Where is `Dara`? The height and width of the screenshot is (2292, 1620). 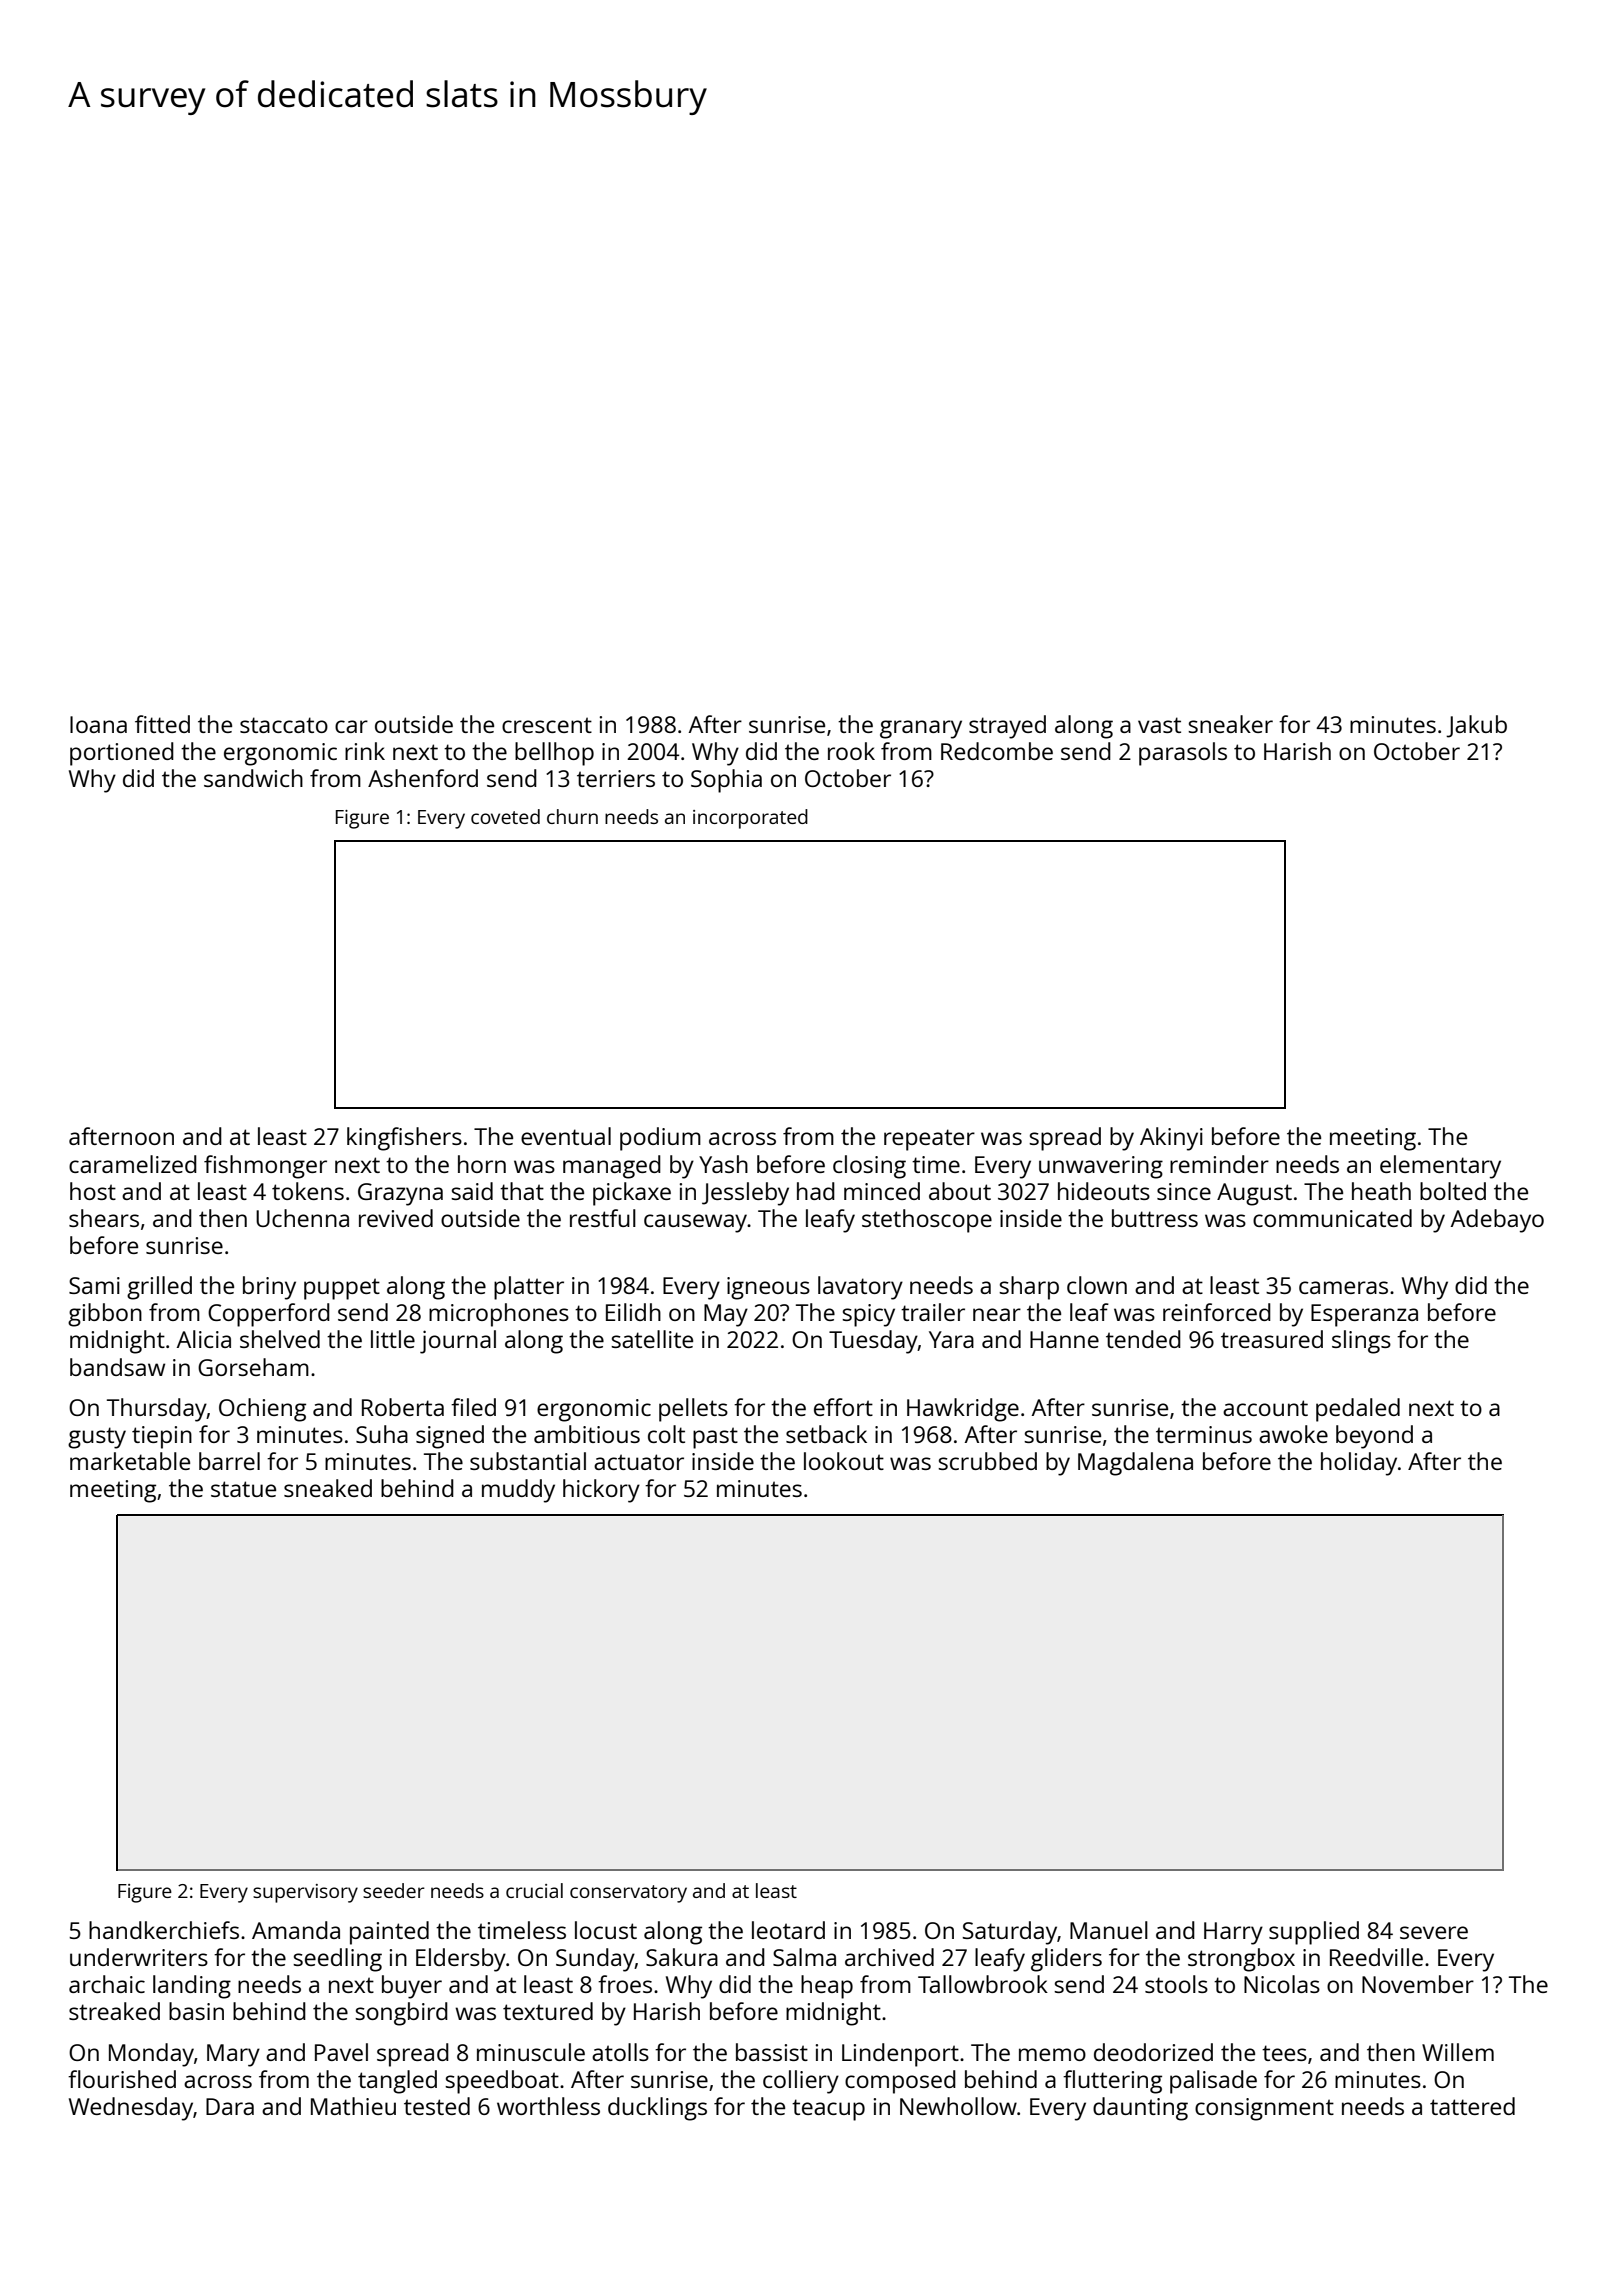 Dara is located at coordinates (230, 2106).
